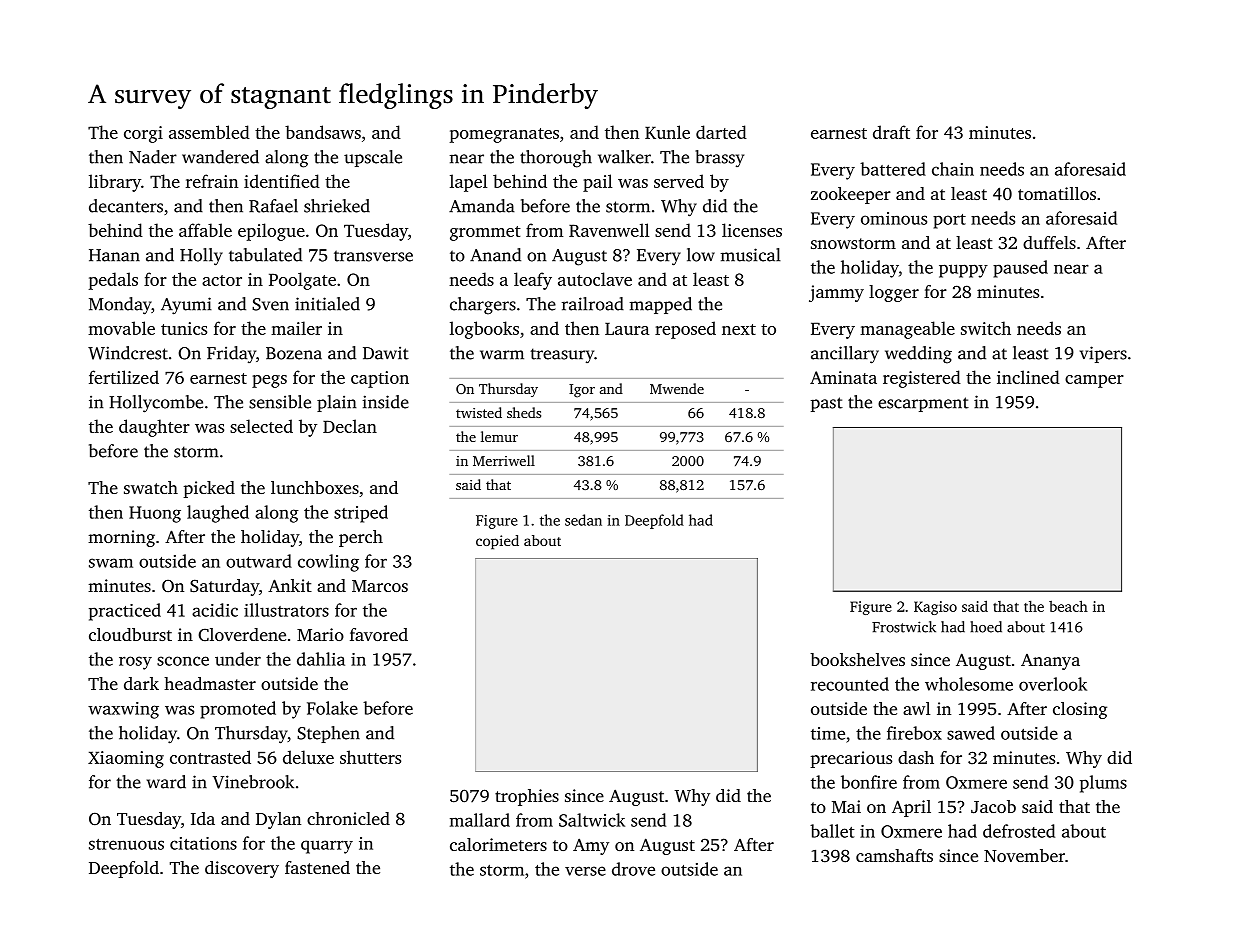  What do you see at coordinates (633, 869) in the document?
I see `drove` at bounding box center [633, 869].
